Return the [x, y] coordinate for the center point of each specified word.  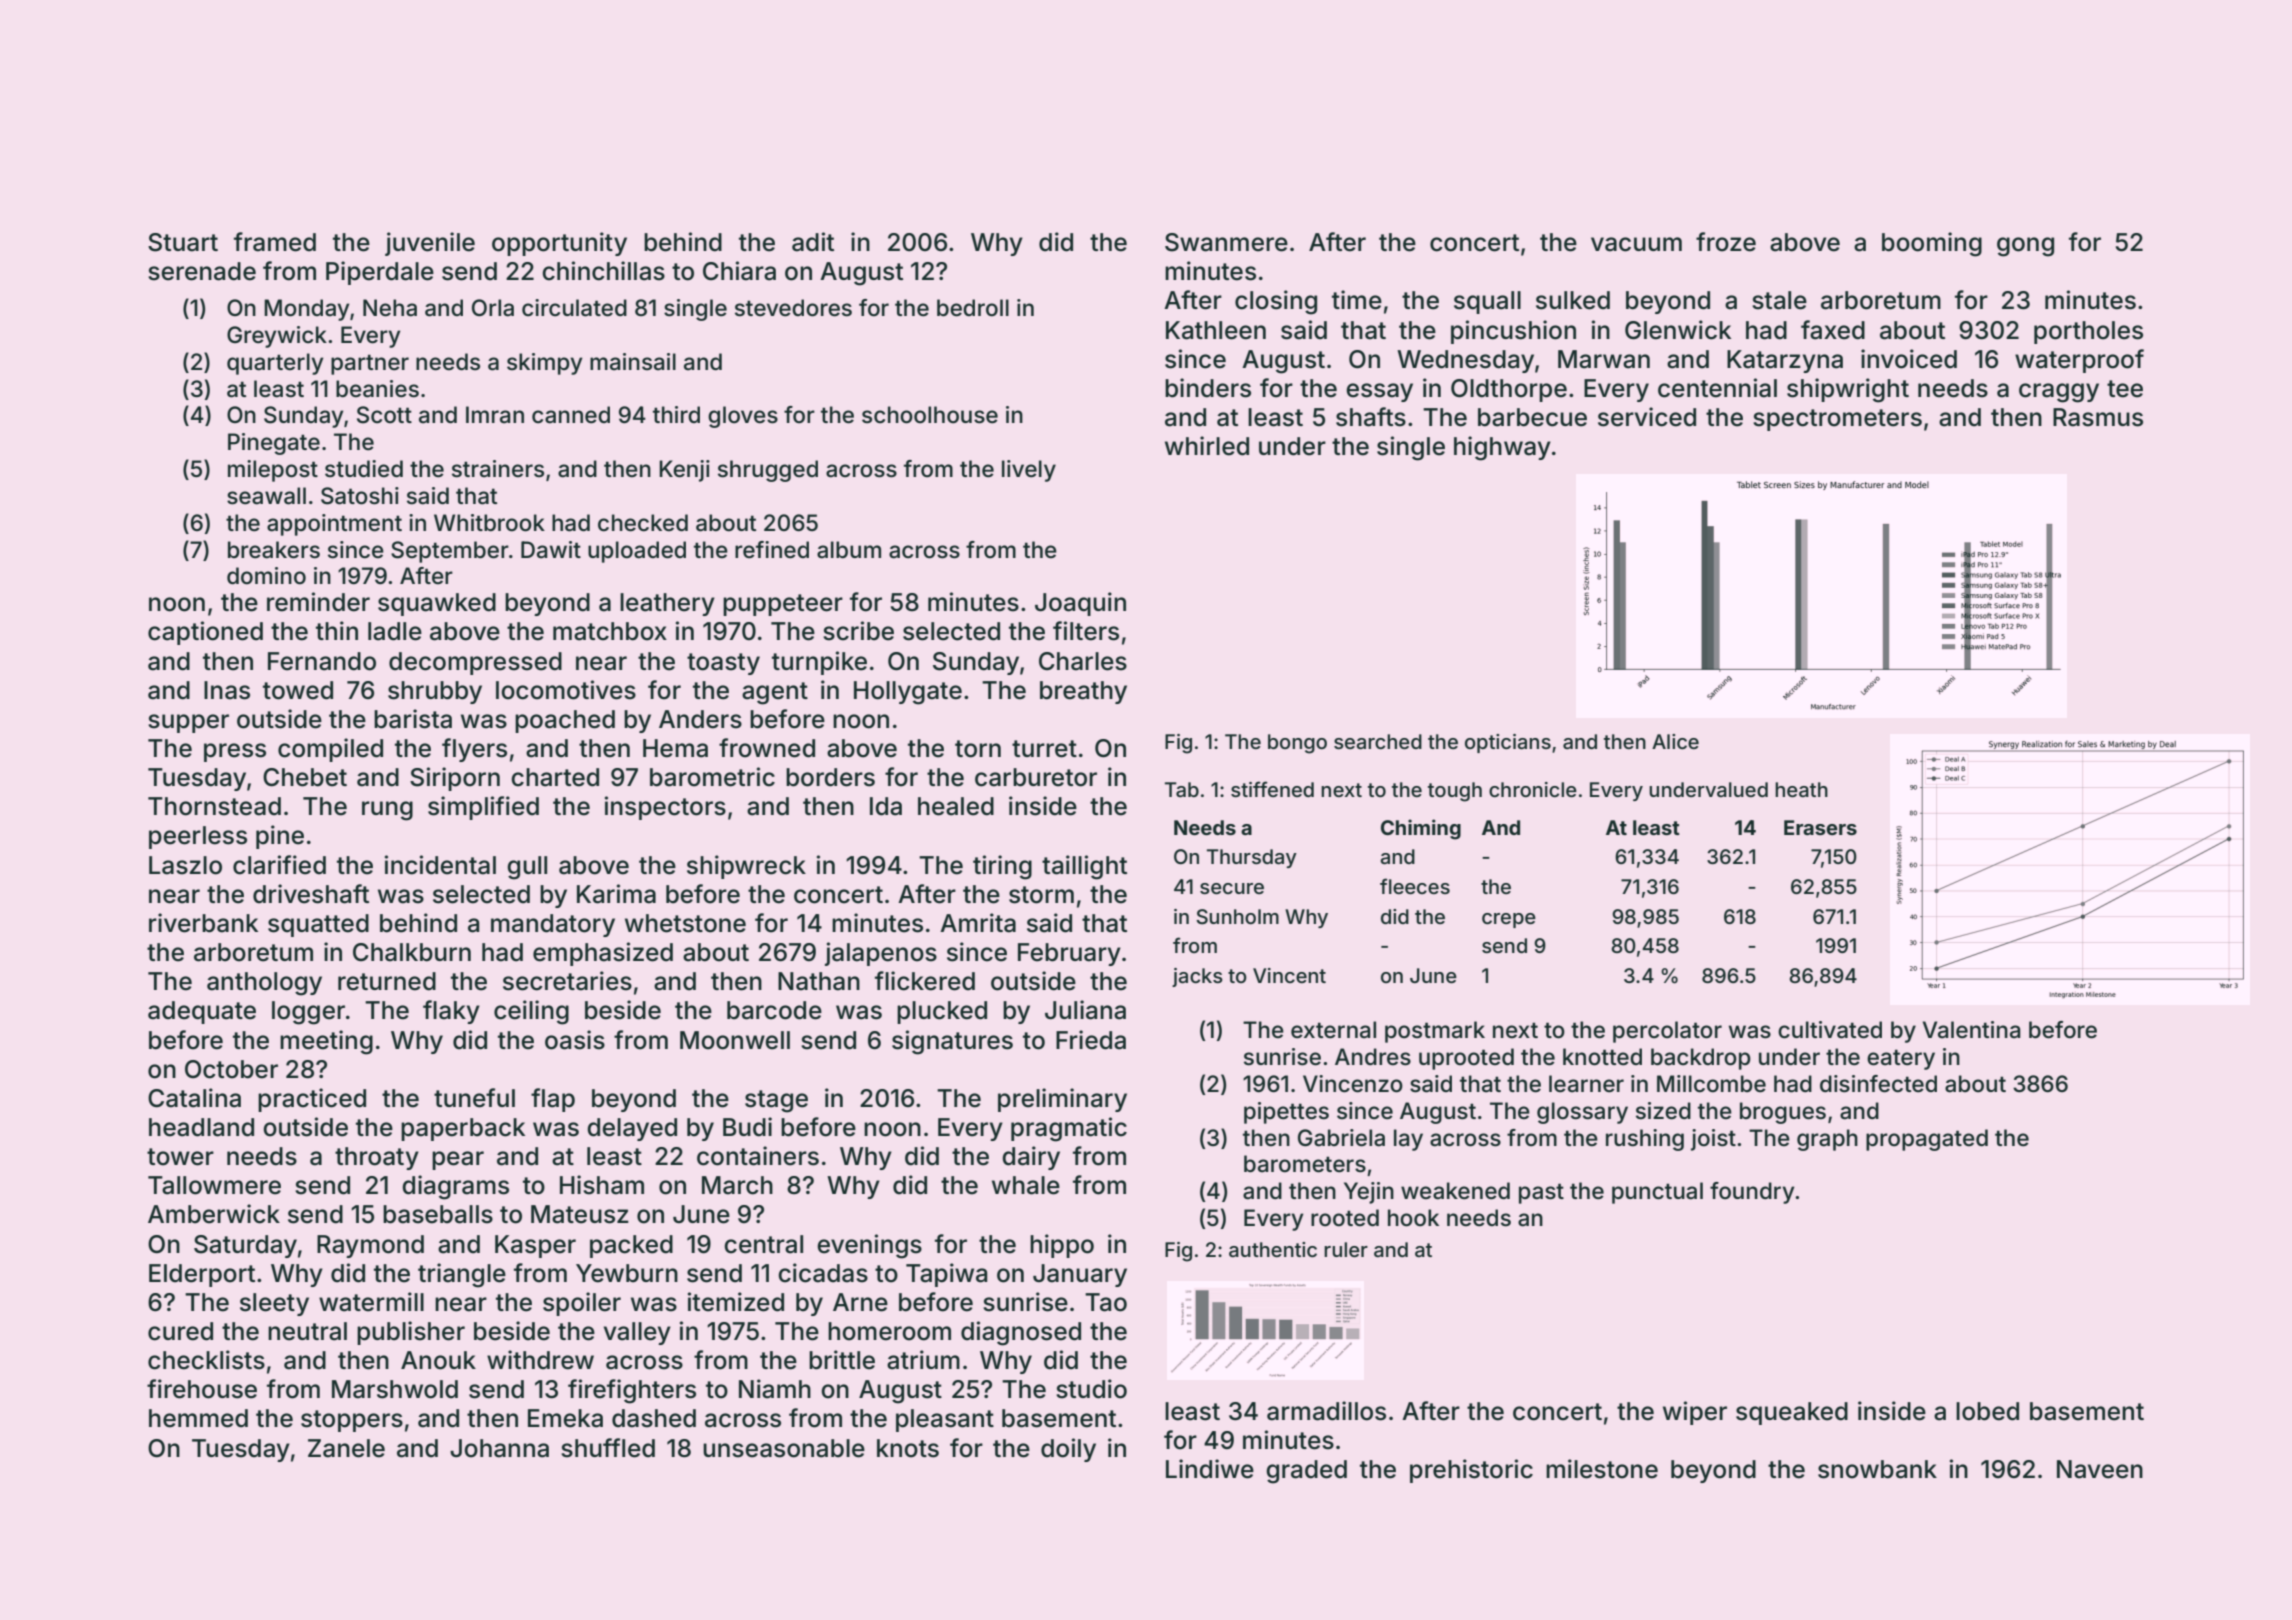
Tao [1106, 1302]
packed [631, 1246]
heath [1801, 789]
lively [1029, 471]
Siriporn [455, 779]
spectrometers [1837, 420]
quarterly [275, 364]
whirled [1207, 446]
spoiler [582, 1304]
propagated [1927, 1140]
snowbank [1877, 1469]
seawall [266, 496]
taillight [1084, 867]
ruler [1346, 1249]
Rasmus [2098, 417]
